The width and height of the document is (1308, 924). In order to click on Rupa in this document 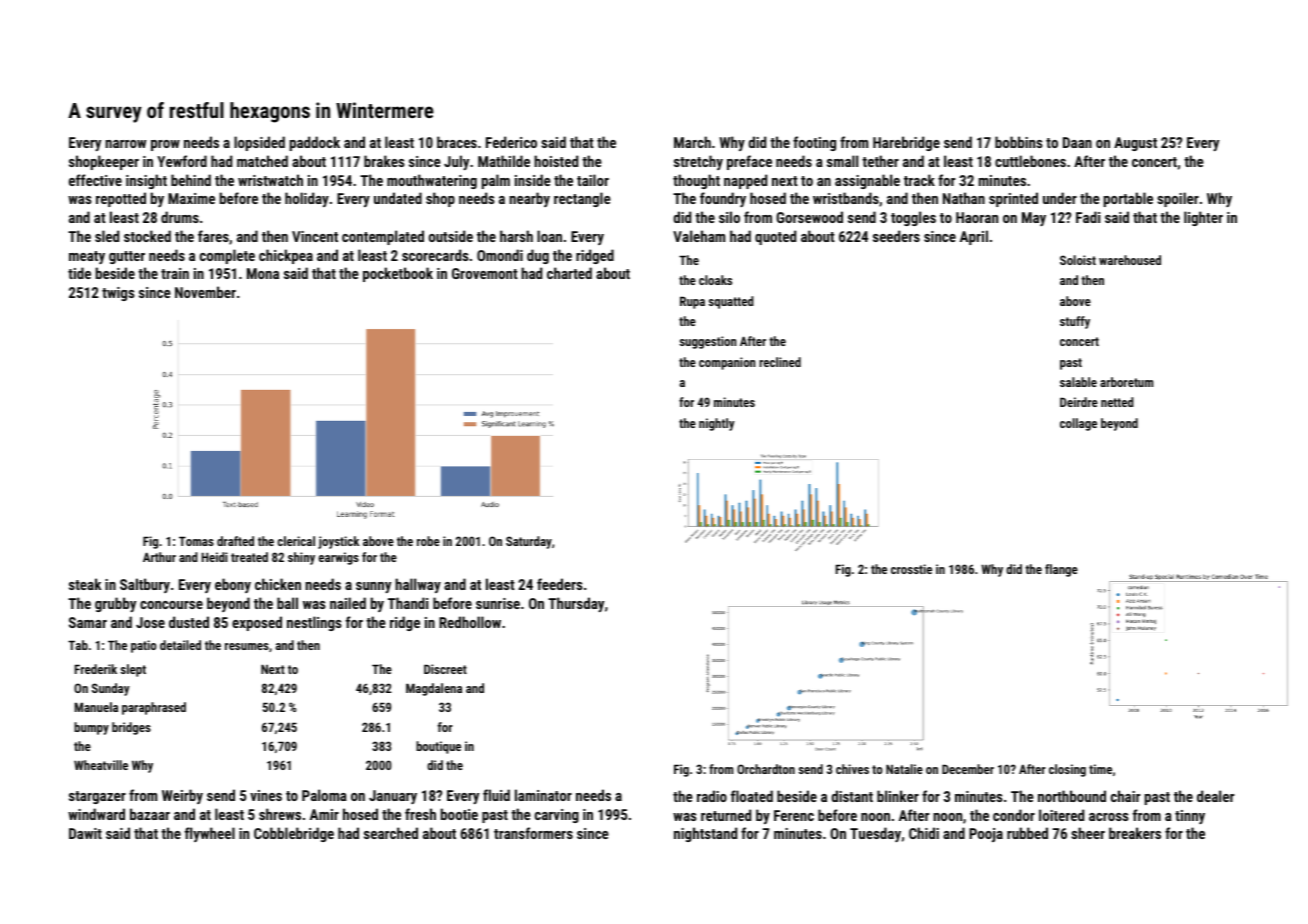, I will do `click(692, 302)`.
